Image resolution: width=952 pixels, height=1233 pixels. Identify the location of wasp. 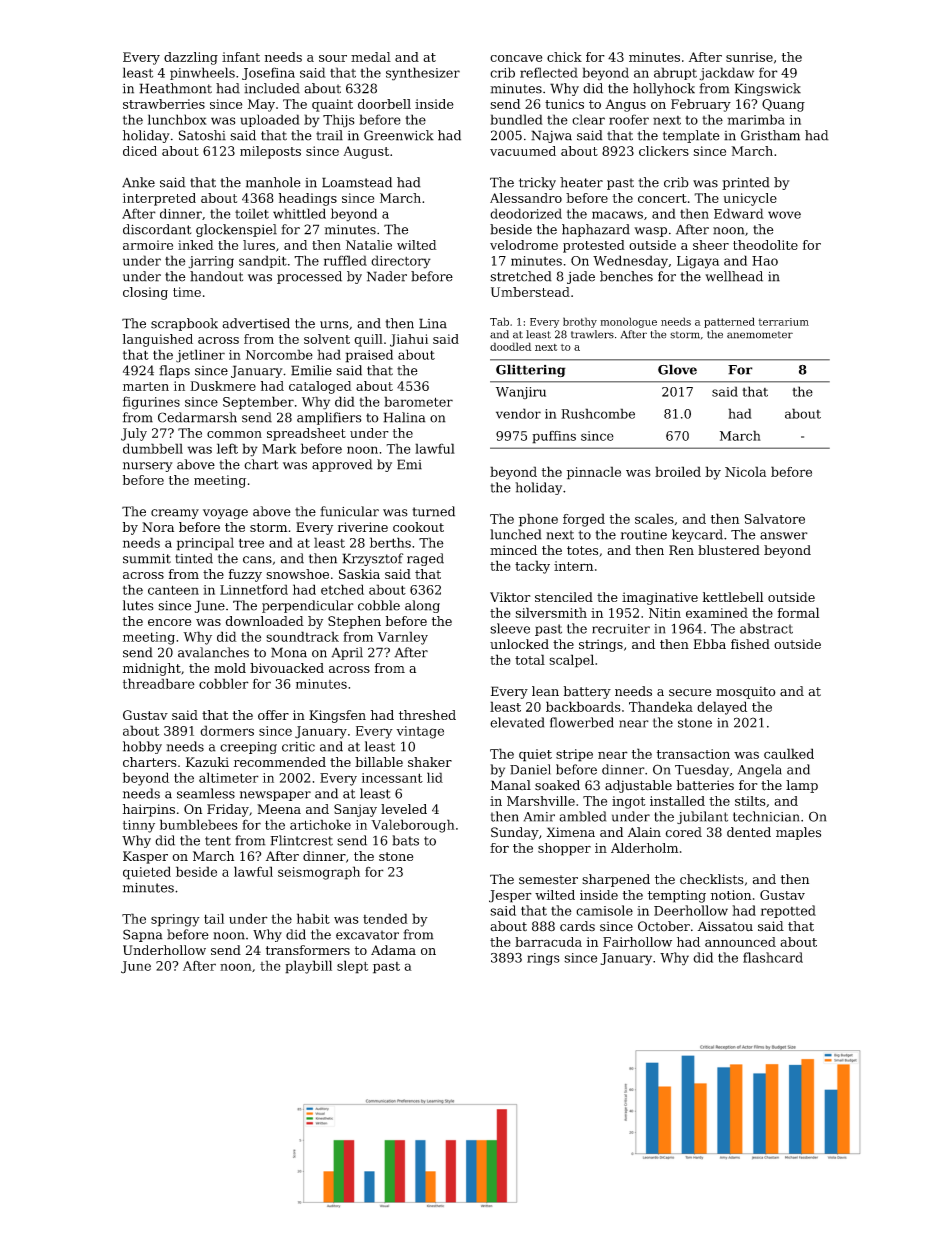
(650, 232).
